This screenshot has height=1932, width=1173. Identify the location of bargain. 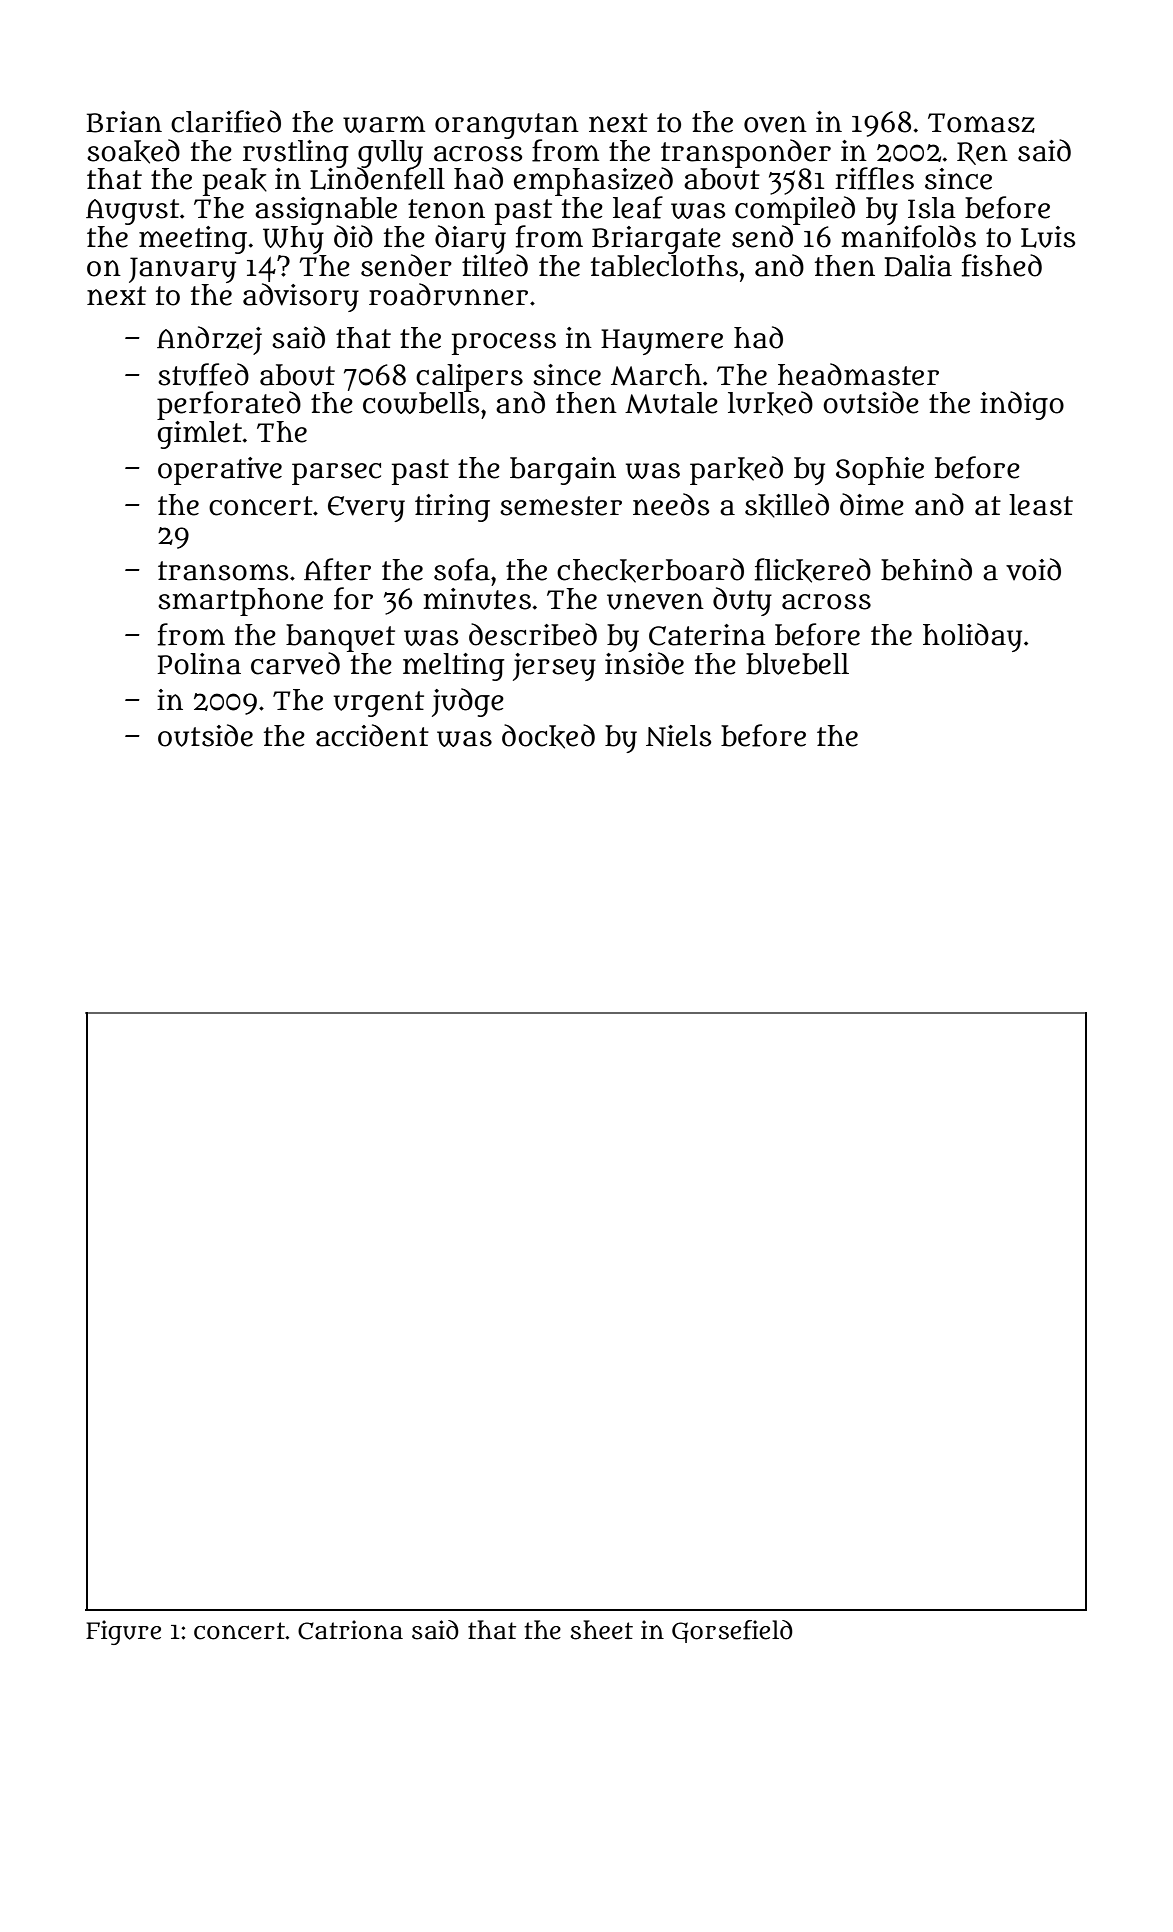
(563, 471).
